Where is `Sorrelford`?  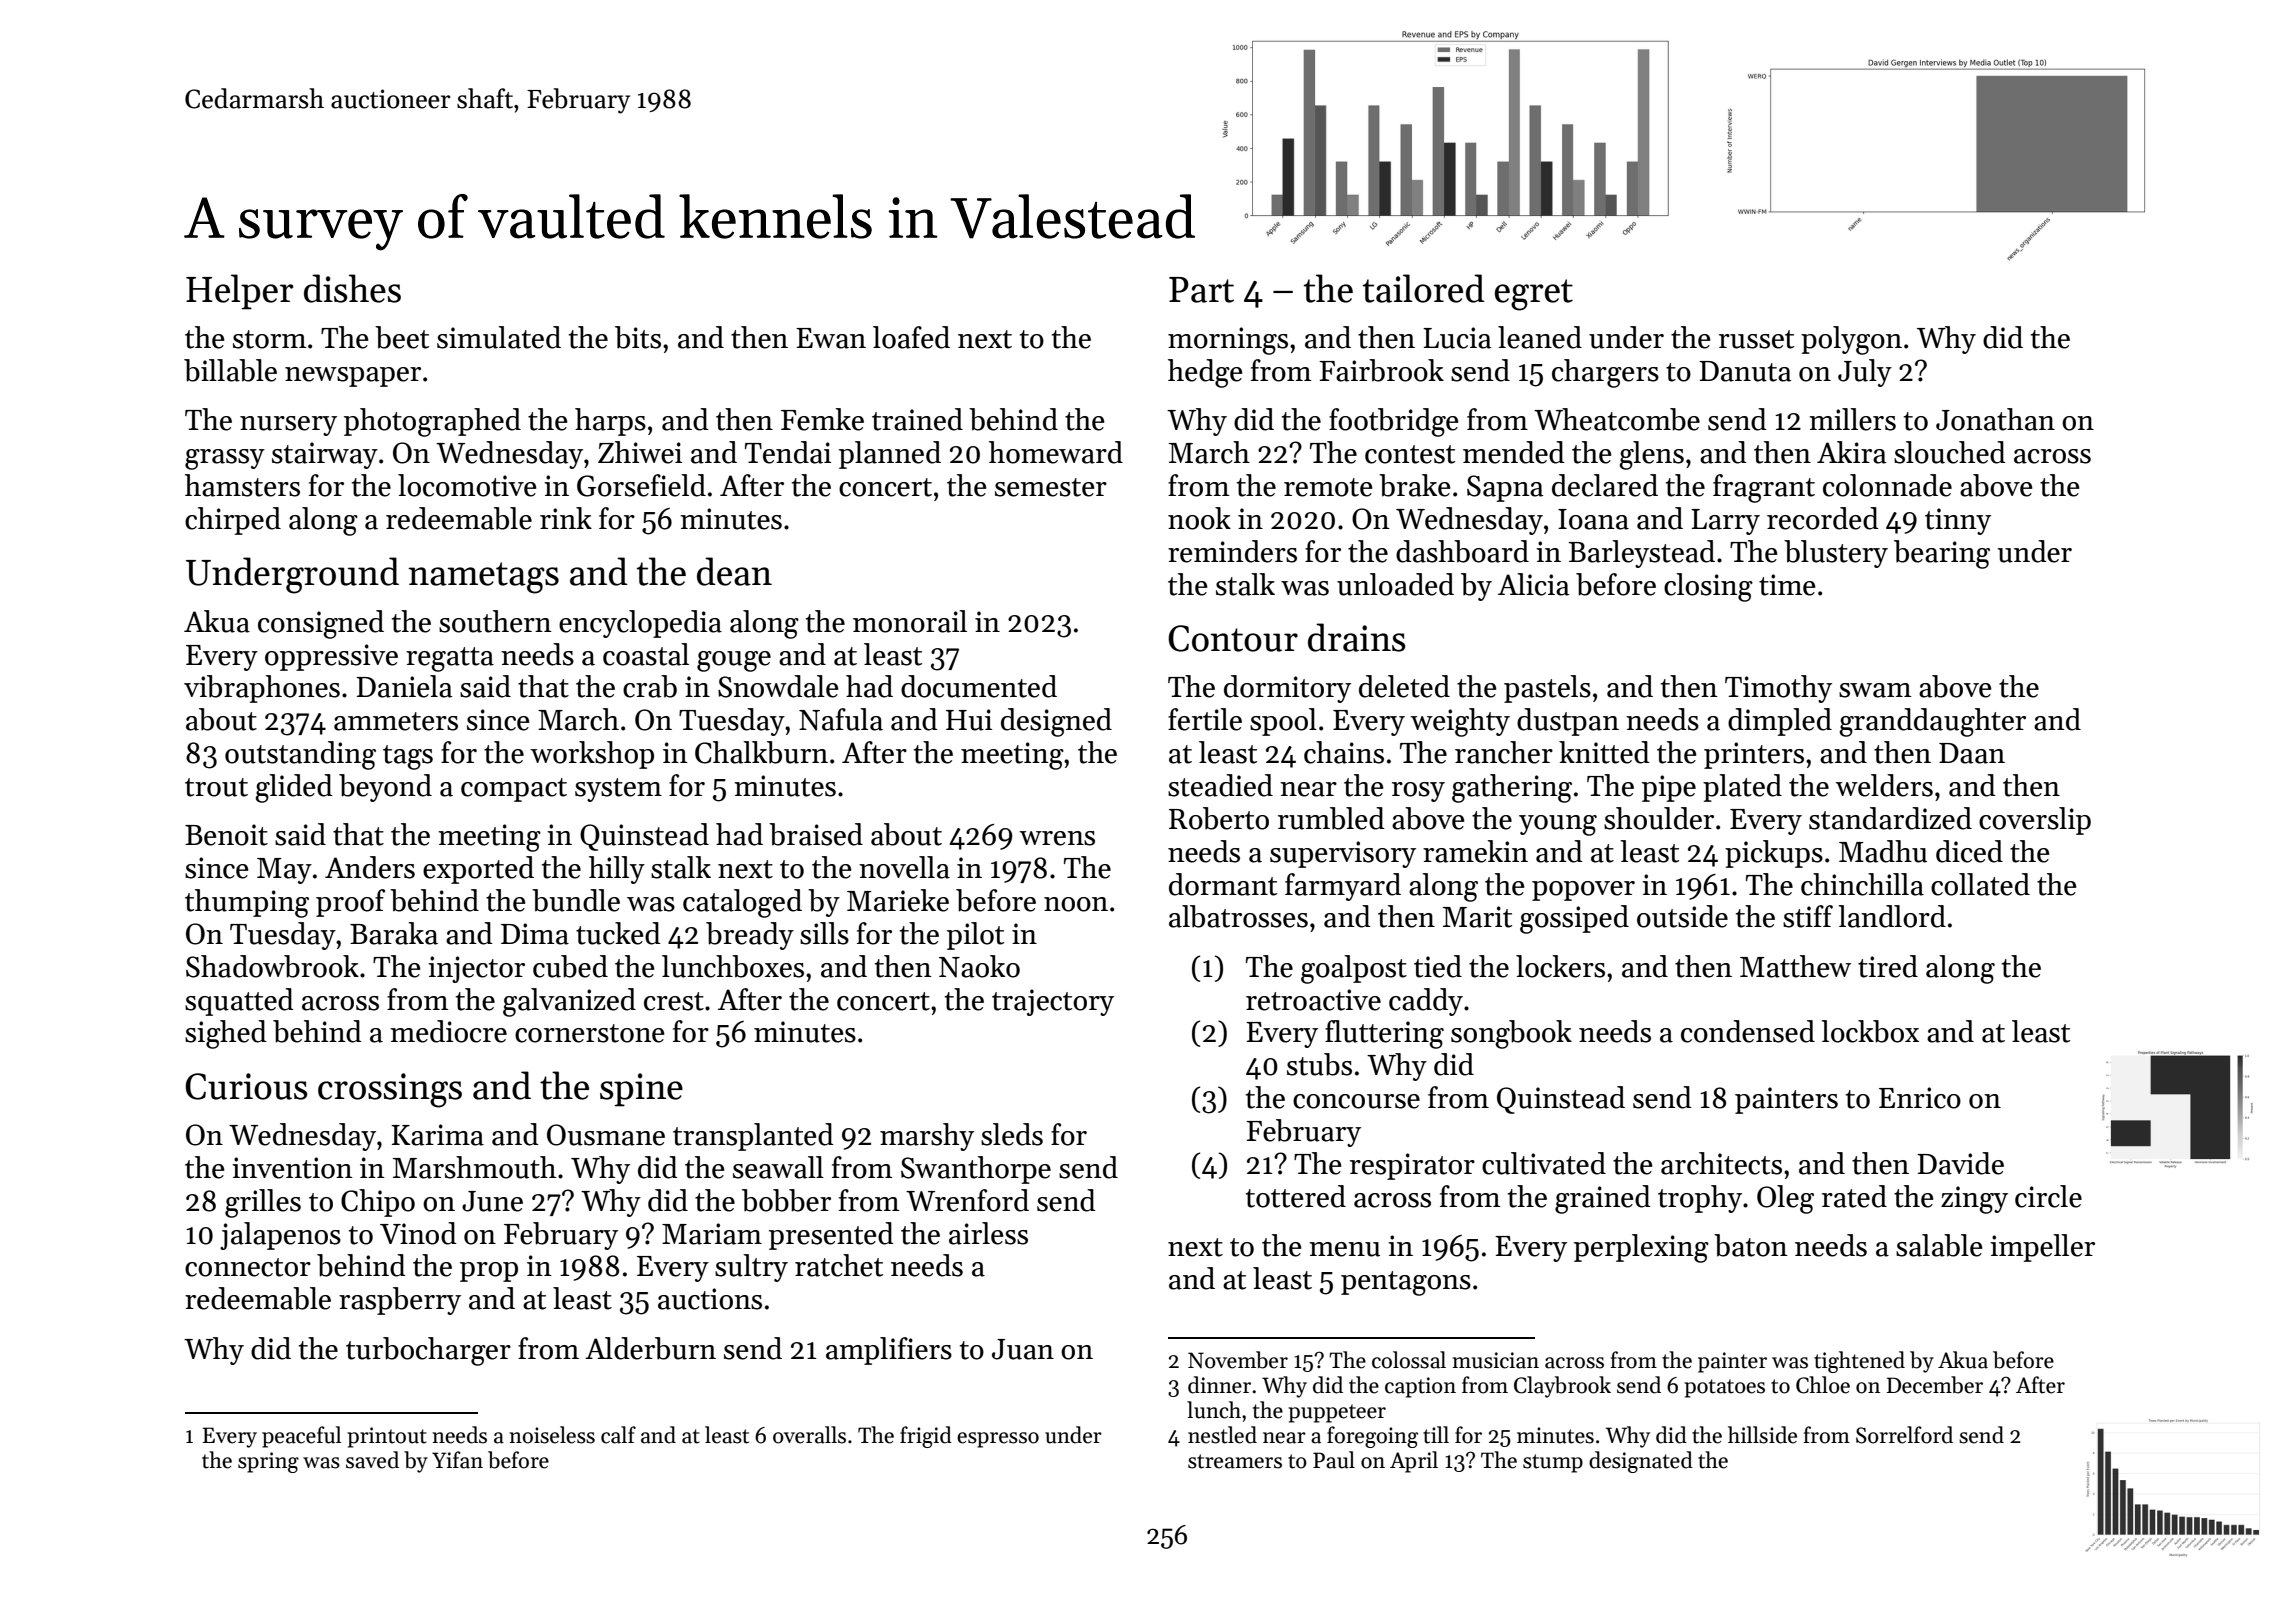
Sorrelford is located at coordinates (1904, 1435).
